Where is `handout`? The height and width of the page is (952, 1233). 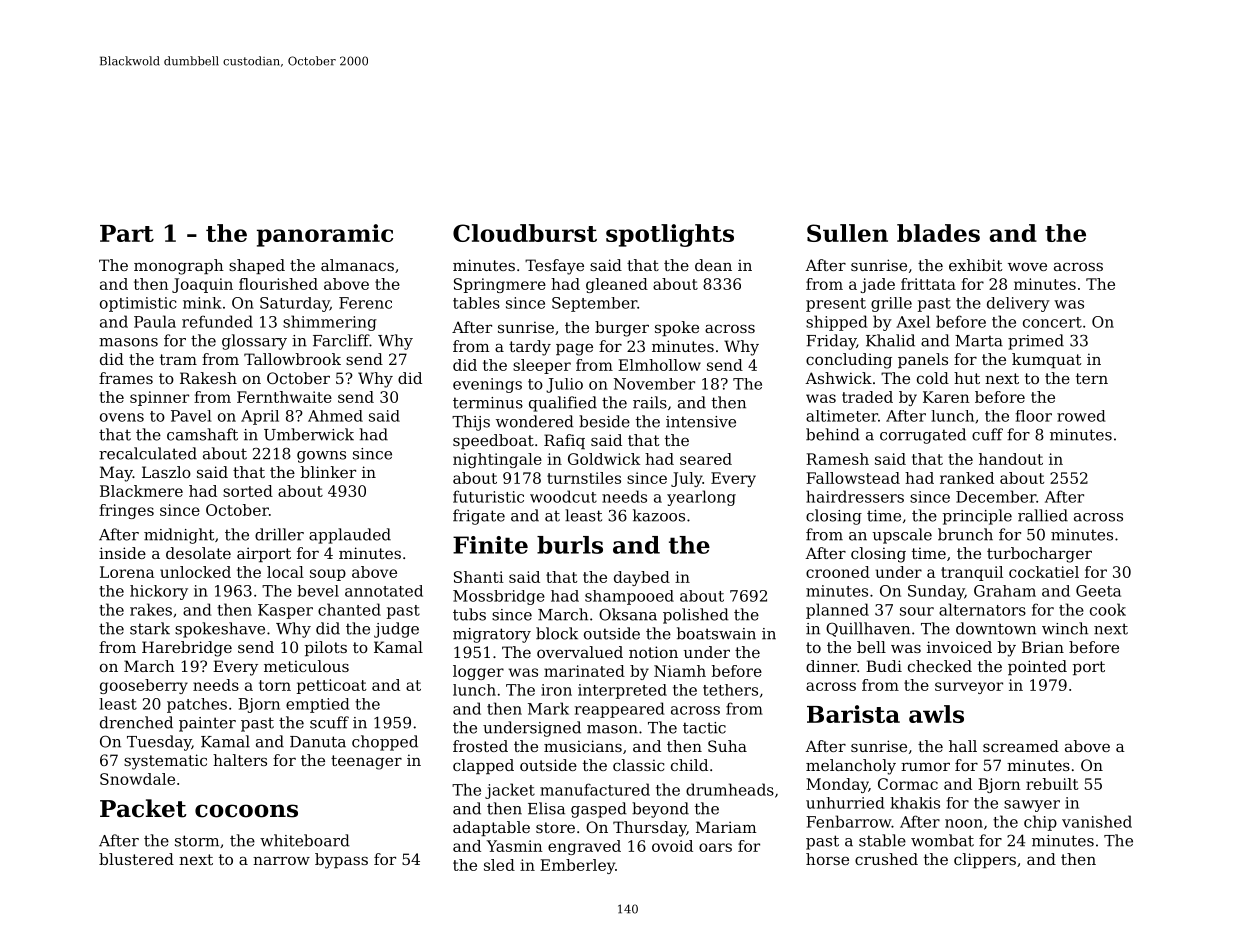
handout is located at coordinates (1011, 459).
